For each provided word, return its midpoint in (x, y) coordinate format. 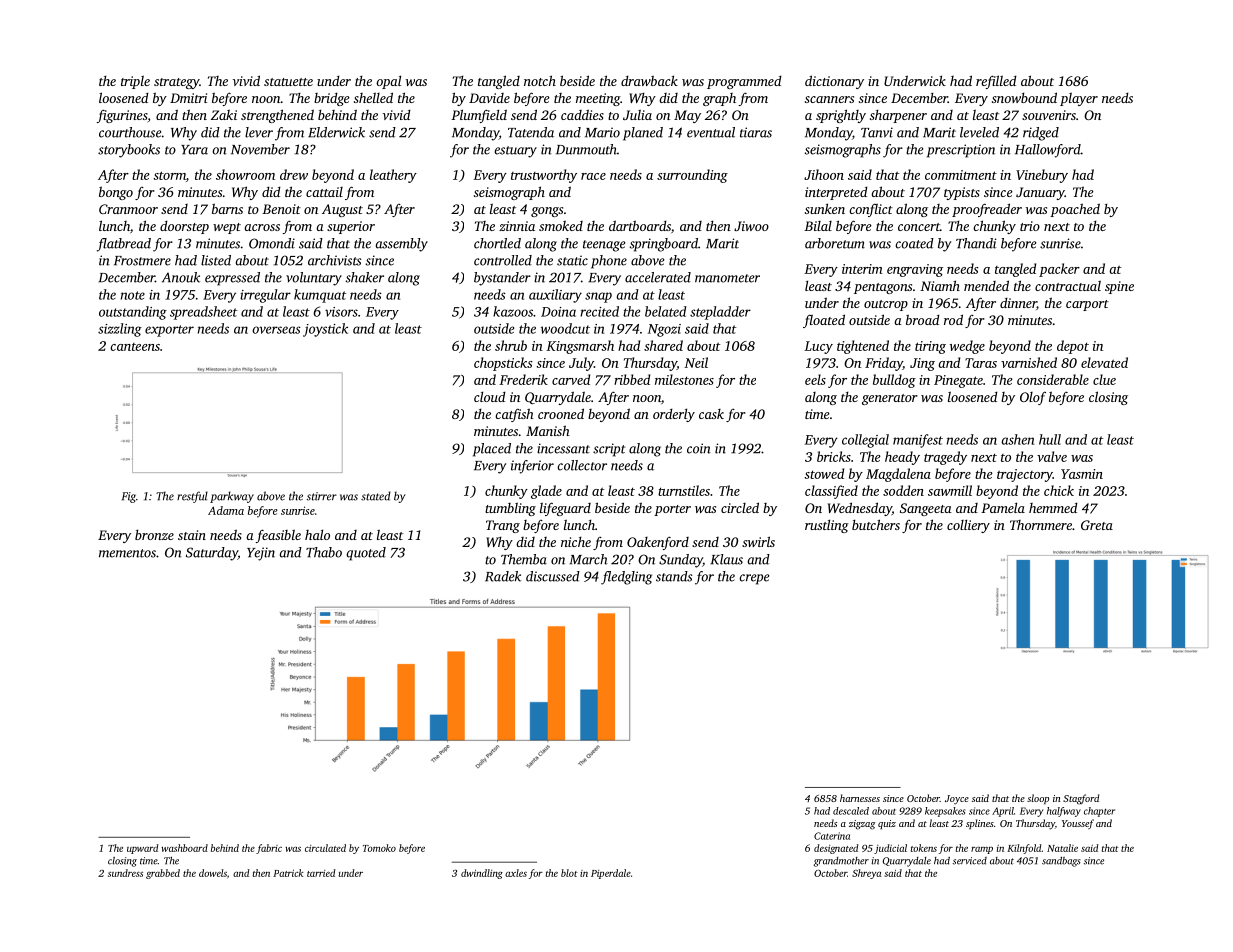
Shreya (866, 874)
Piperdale (611, 874)
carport (1087, 305)
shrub (511, 345)
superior (351, 227)
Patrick (288, 873)
